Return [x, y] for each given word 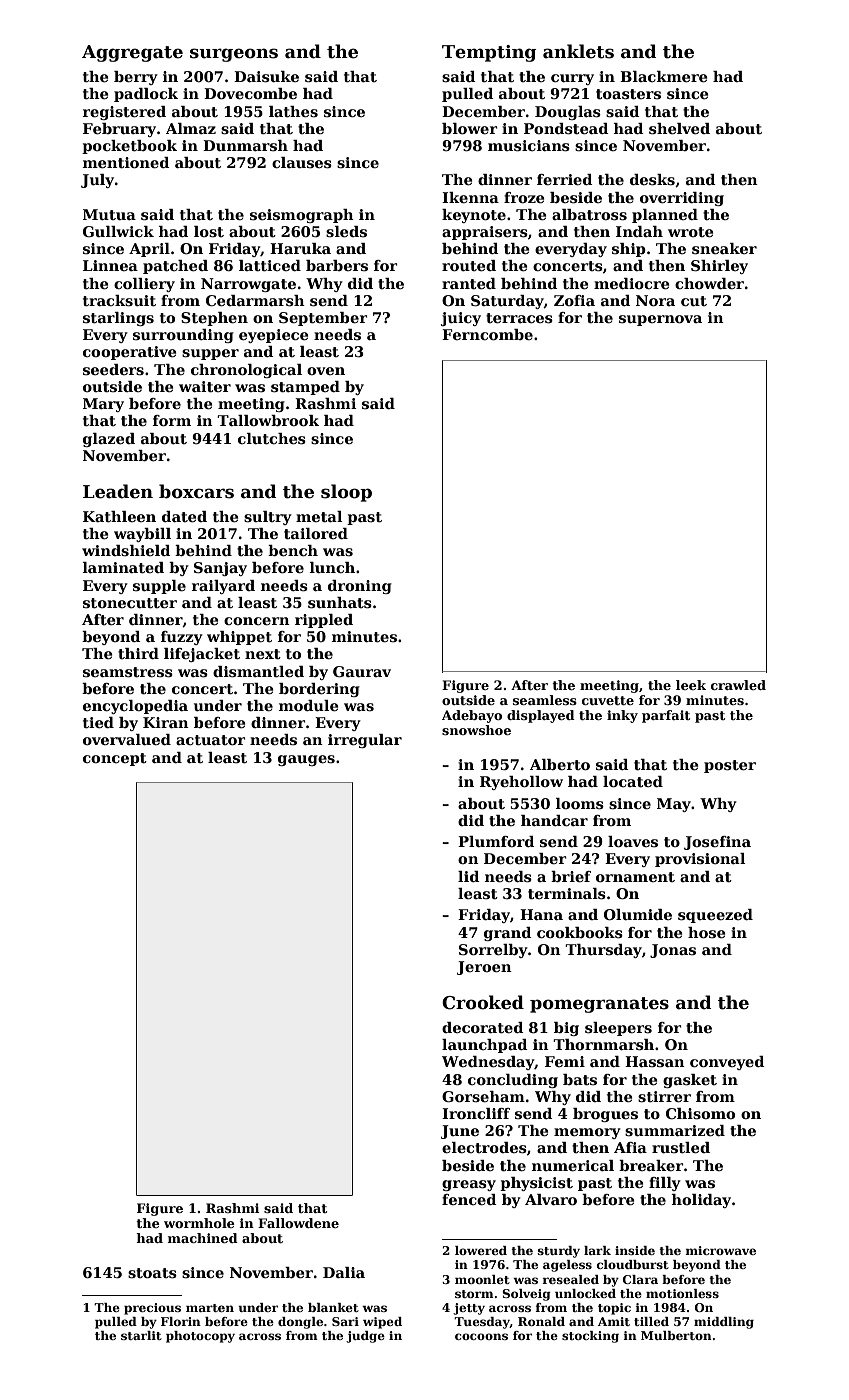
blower [470, 128]
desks [652, 180]
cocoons [481, 1336]
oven [326, 371]
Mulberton [676, 1335]
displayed [541, 716]
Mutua [109, 214]
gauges [306, 760]
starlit [141, 1335]
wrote [691, 232]
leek [691, 685]
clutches [272, 439]
